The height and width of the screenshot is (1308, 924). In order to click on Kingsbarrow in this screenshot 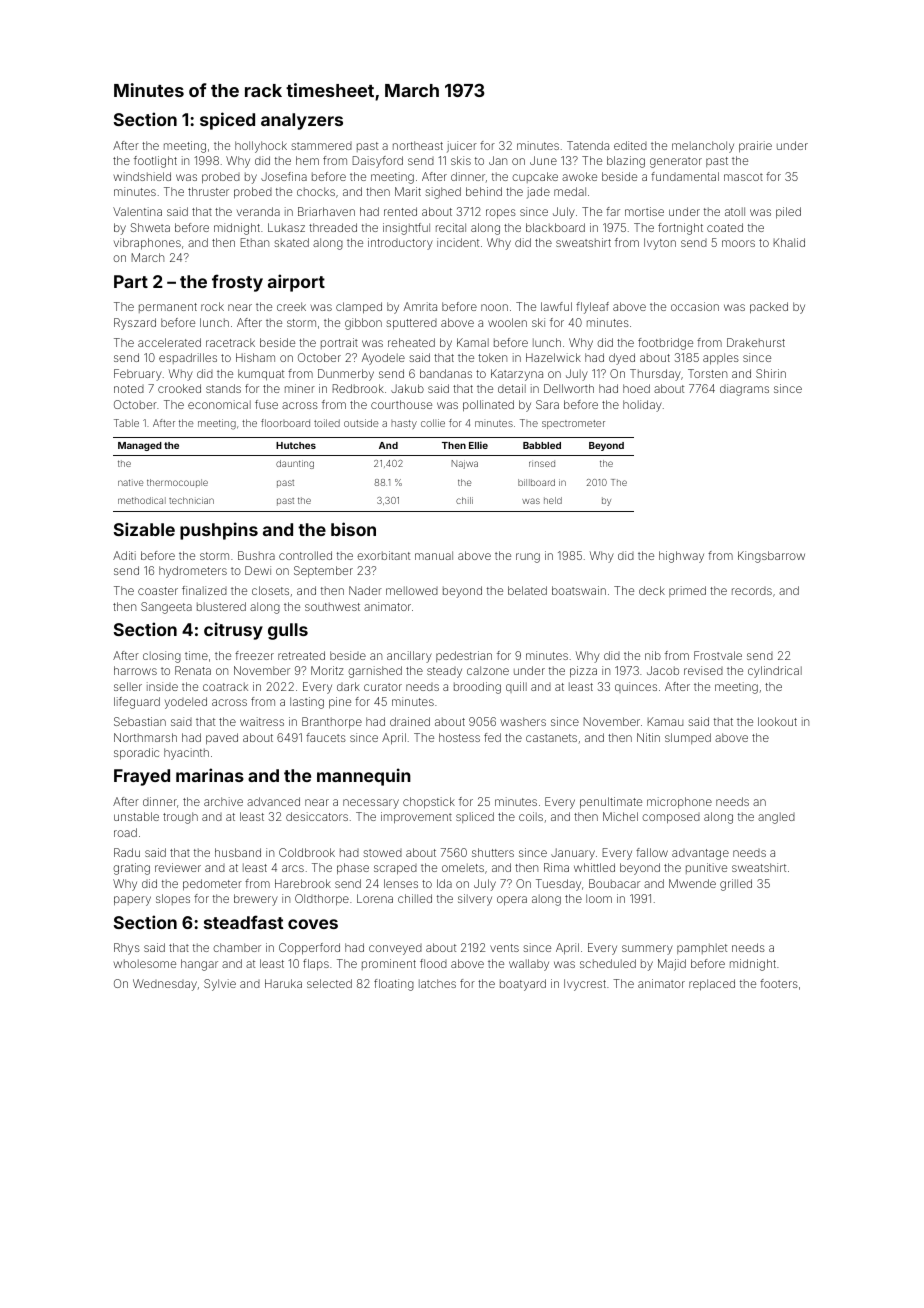, I will do `click(771, 557)`.
